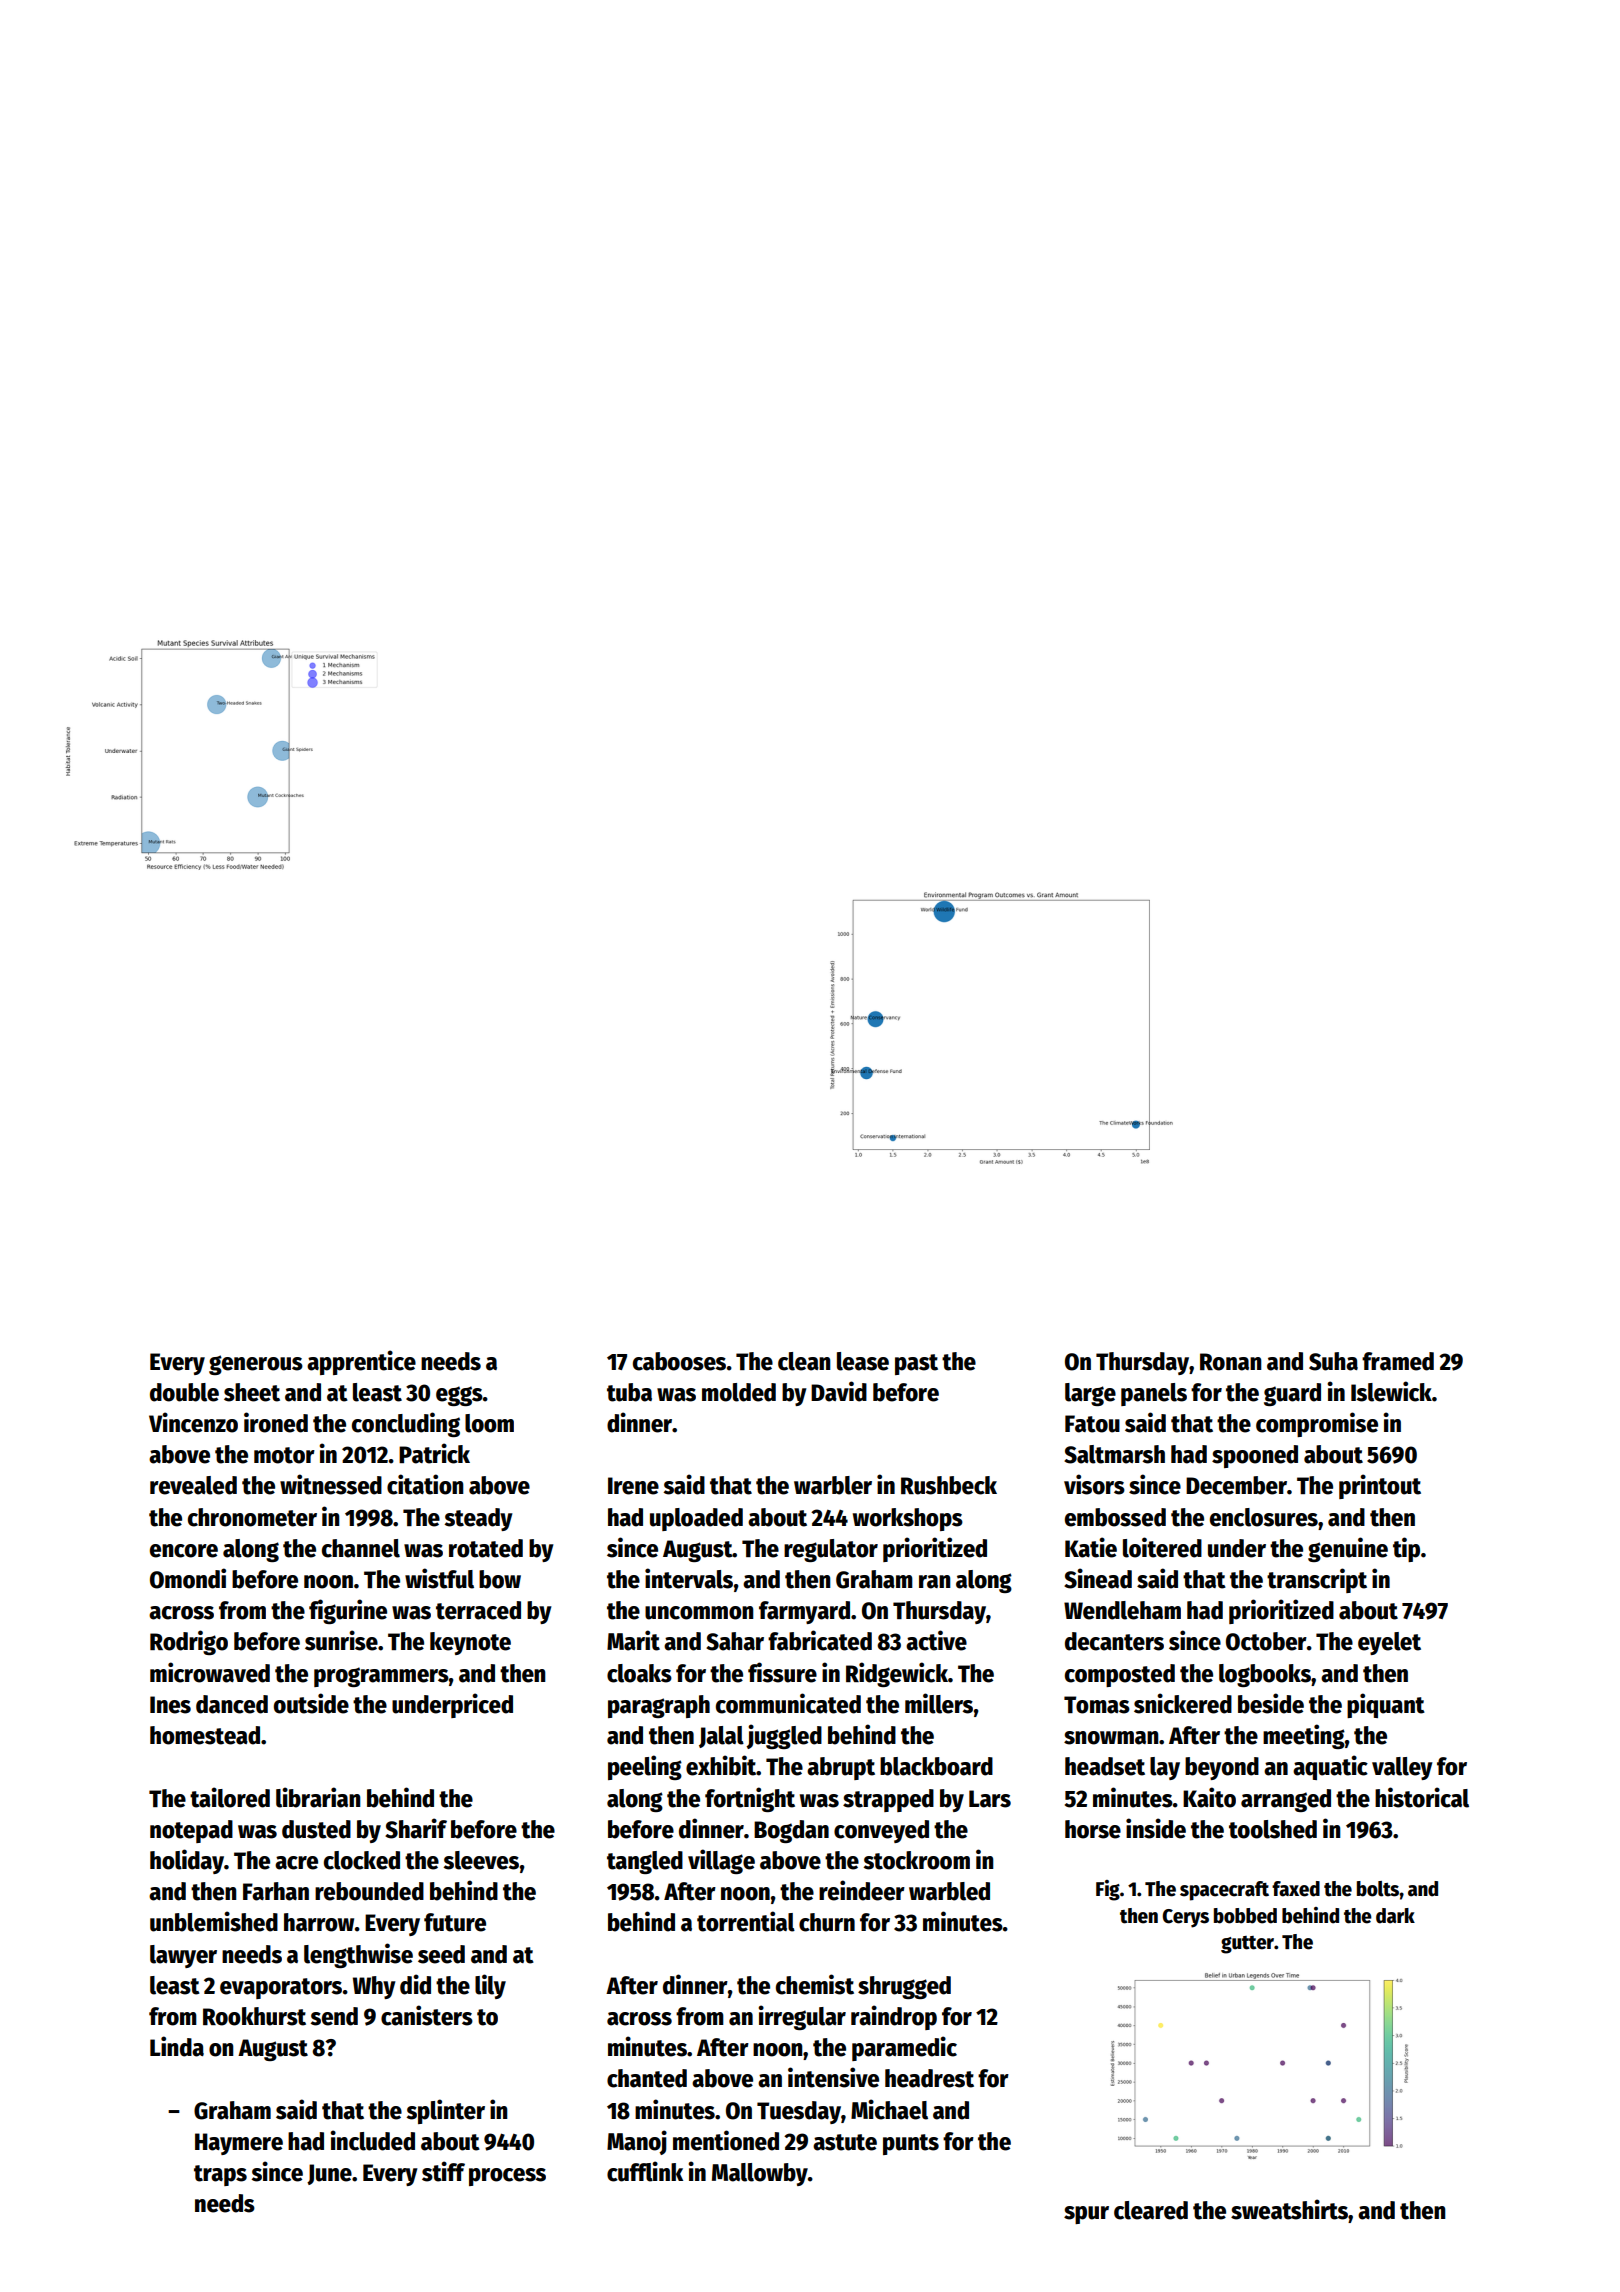 This image has height=2292, width=1620. Describe the element at coordinates (782, 1672) in the image. I see `fissure` at that location.
